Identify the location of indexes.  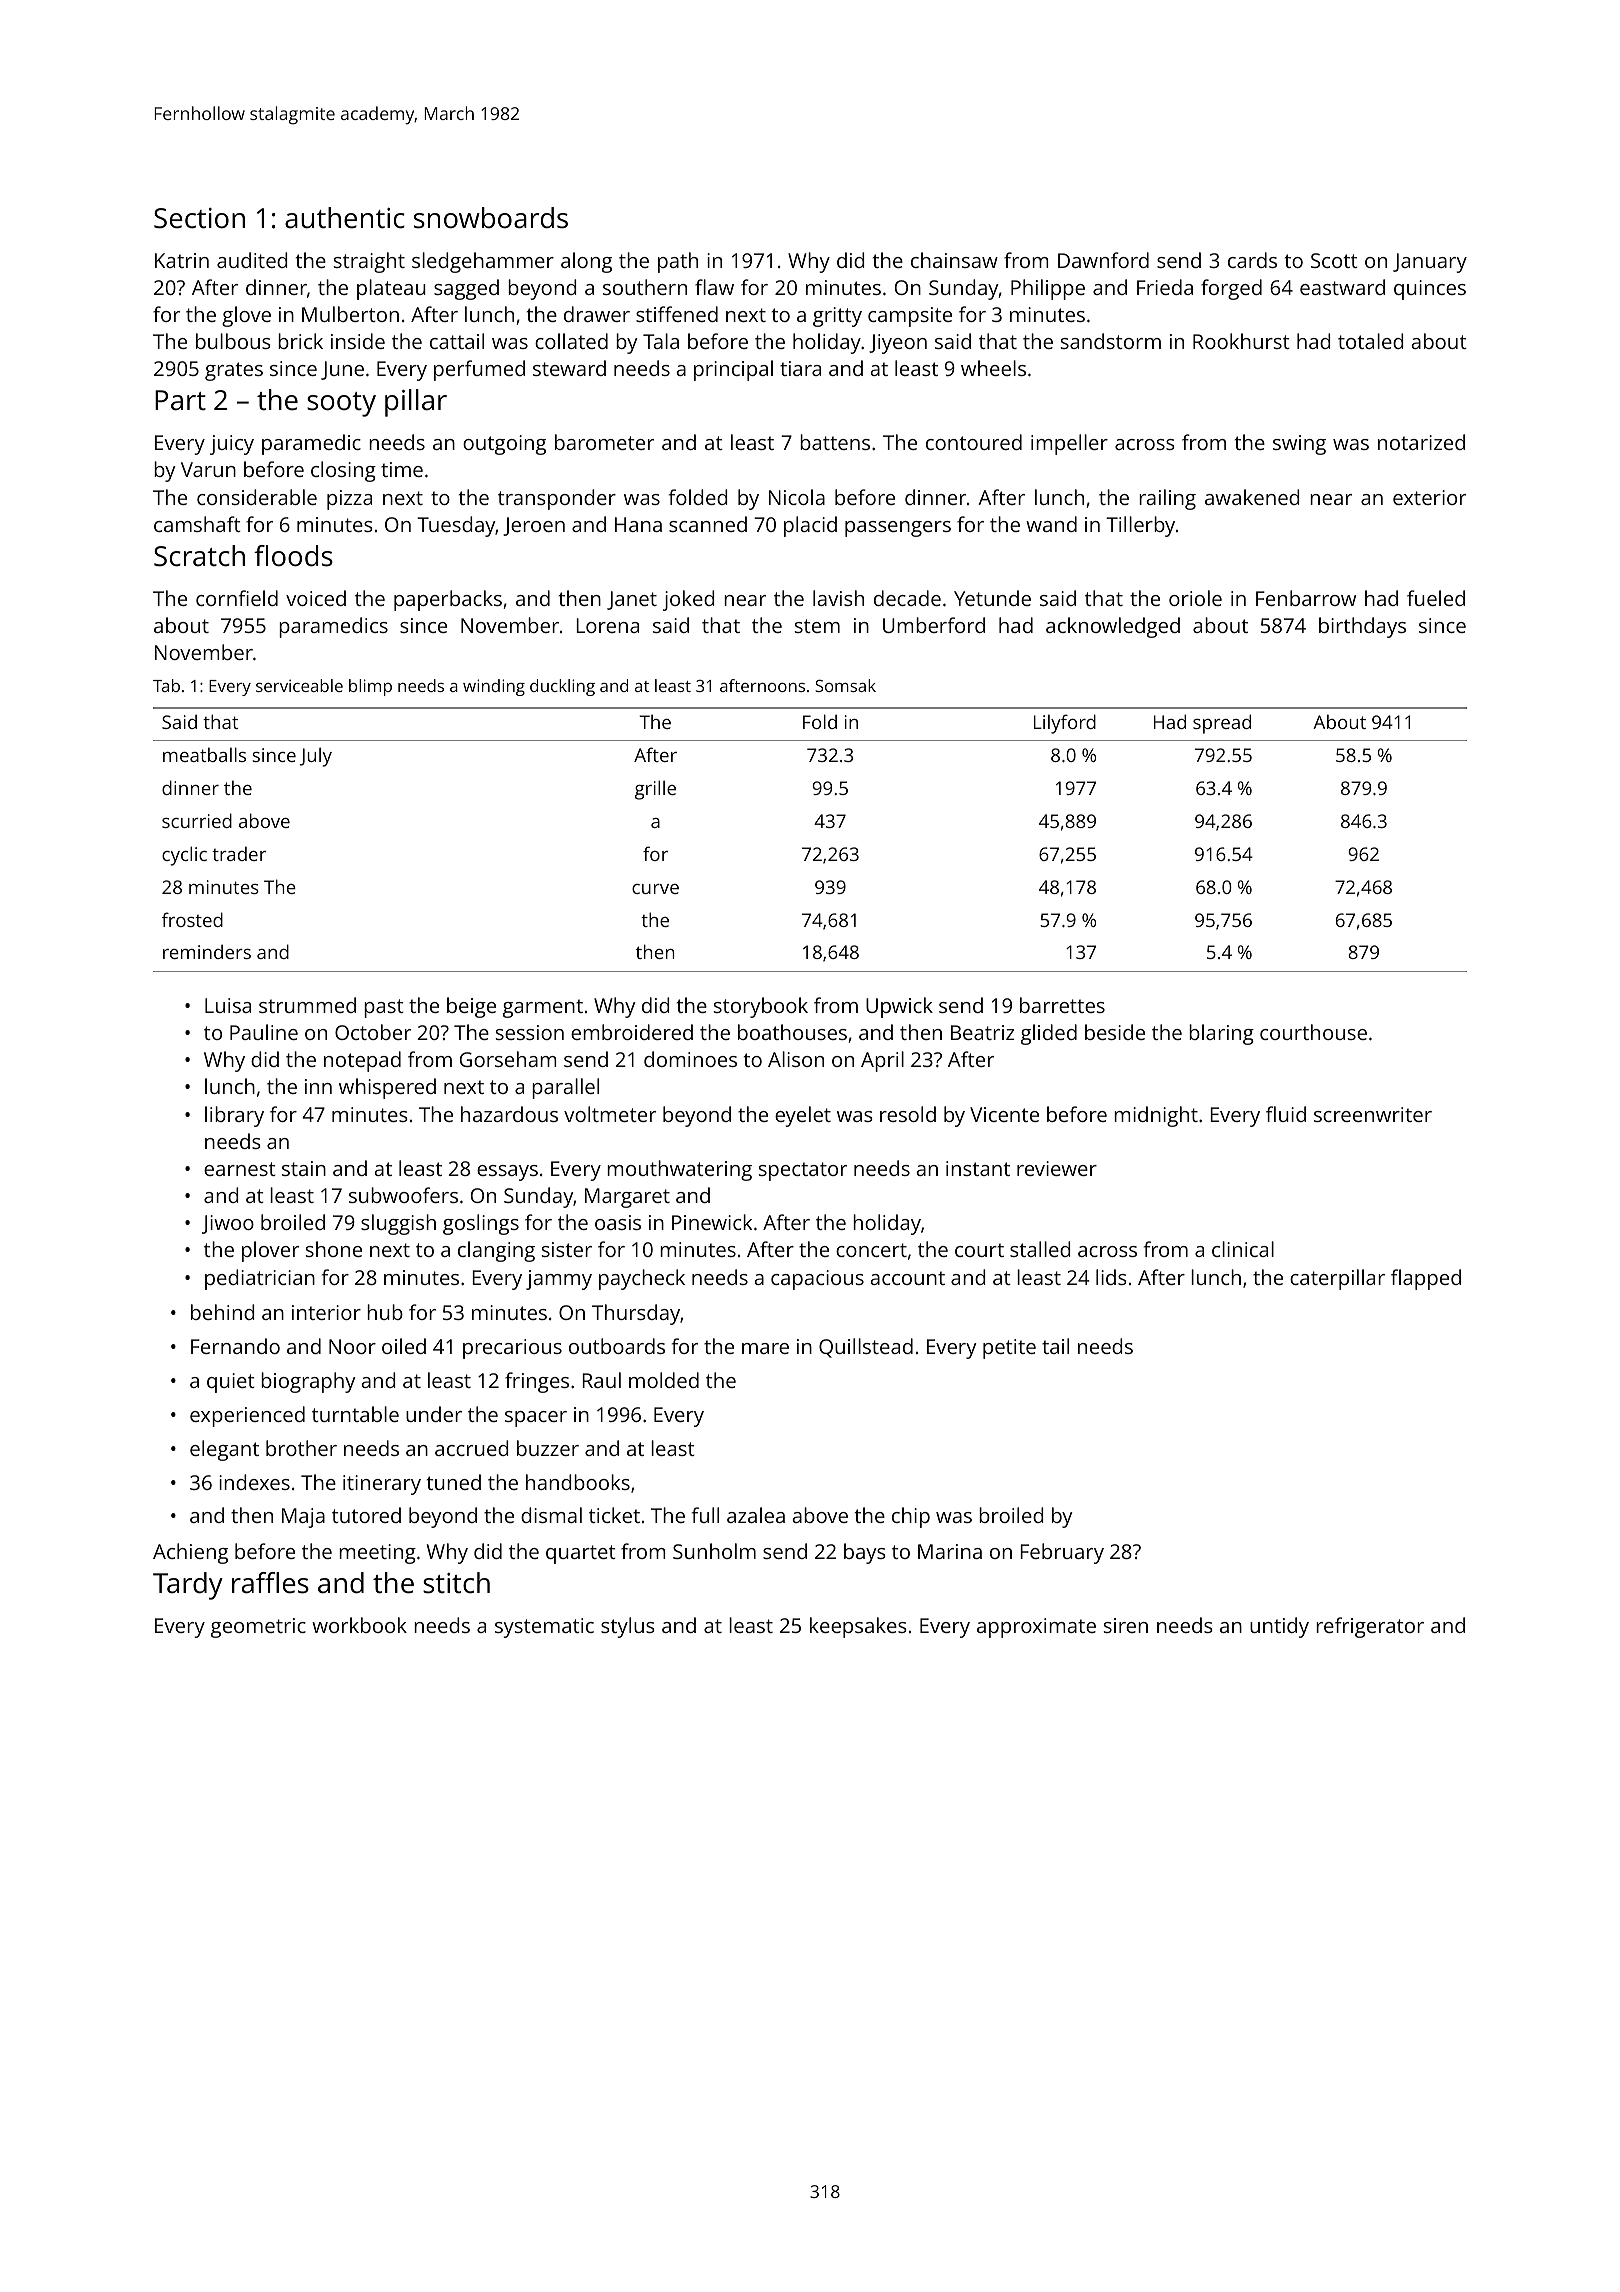
(254, 1482).
